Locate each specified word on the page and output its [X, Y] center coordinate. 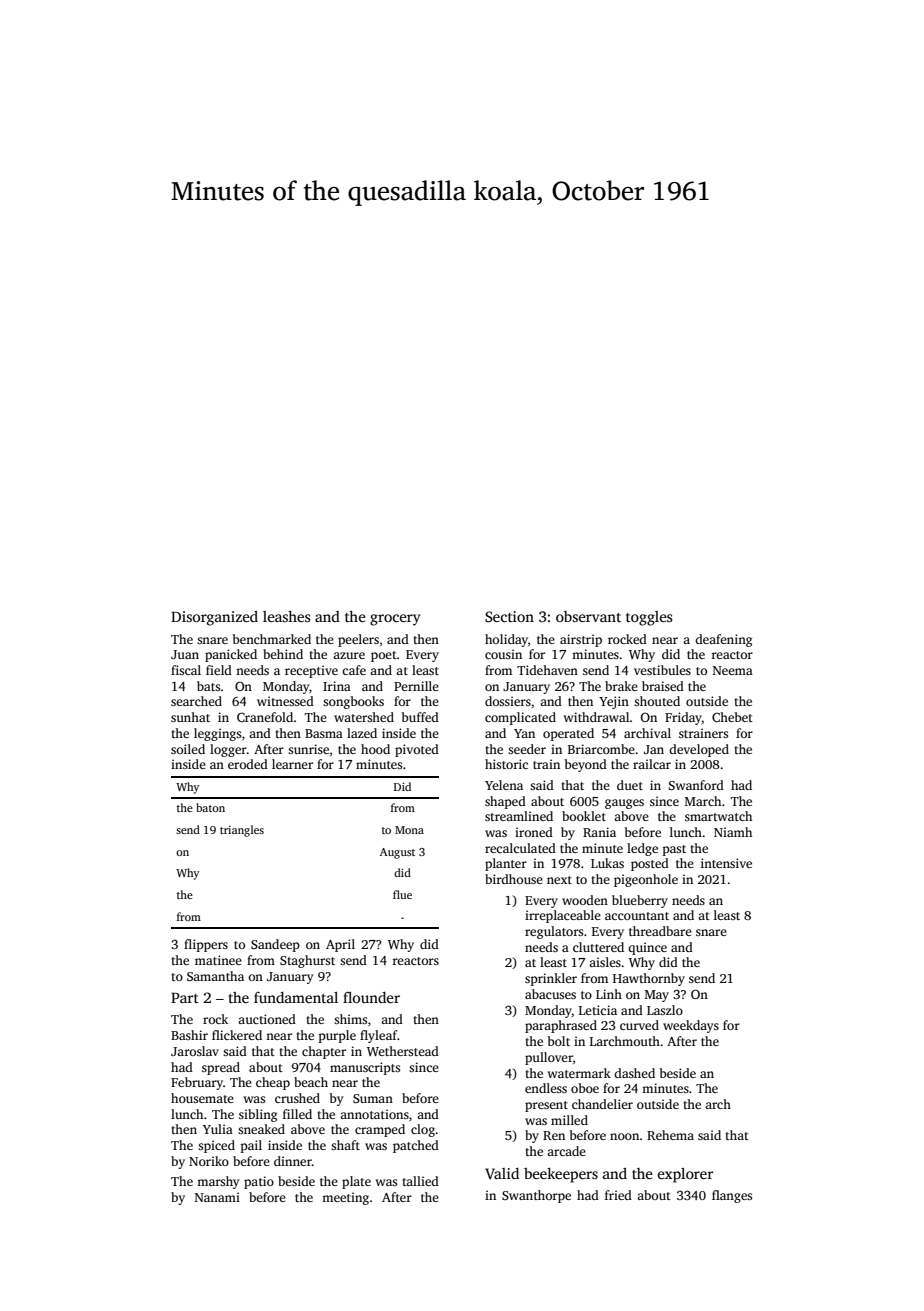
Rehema [670, 1135]
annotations [374, 1114]
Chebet [732, 717]
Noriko [209, 1161]
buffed [420, 717]
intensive [726, 863]
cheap [273, 1083]
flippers [206, 945]
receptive [311, 671]
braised [663, 686]
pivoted [417, 750]
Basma [324, 733]
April [340, 945]
